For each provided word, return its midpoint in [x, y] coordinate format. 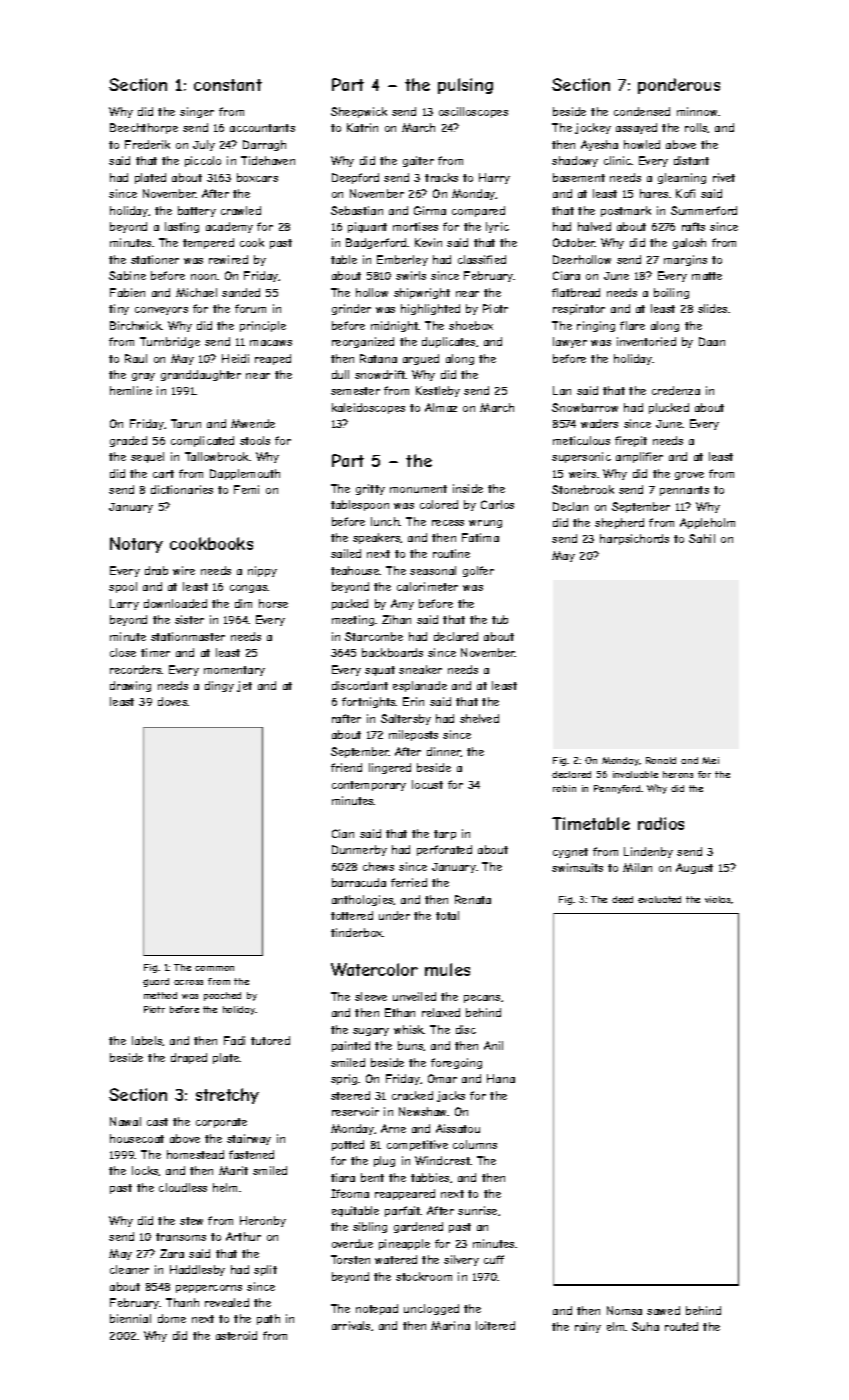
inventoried [646, 341]
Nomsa [624, 1310]
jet [244, 686]
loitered [495, 1325]
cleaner [129, 1269]
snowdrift [380, 374]
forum [250, 308]
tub [500, 619]
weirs [582, 473]
